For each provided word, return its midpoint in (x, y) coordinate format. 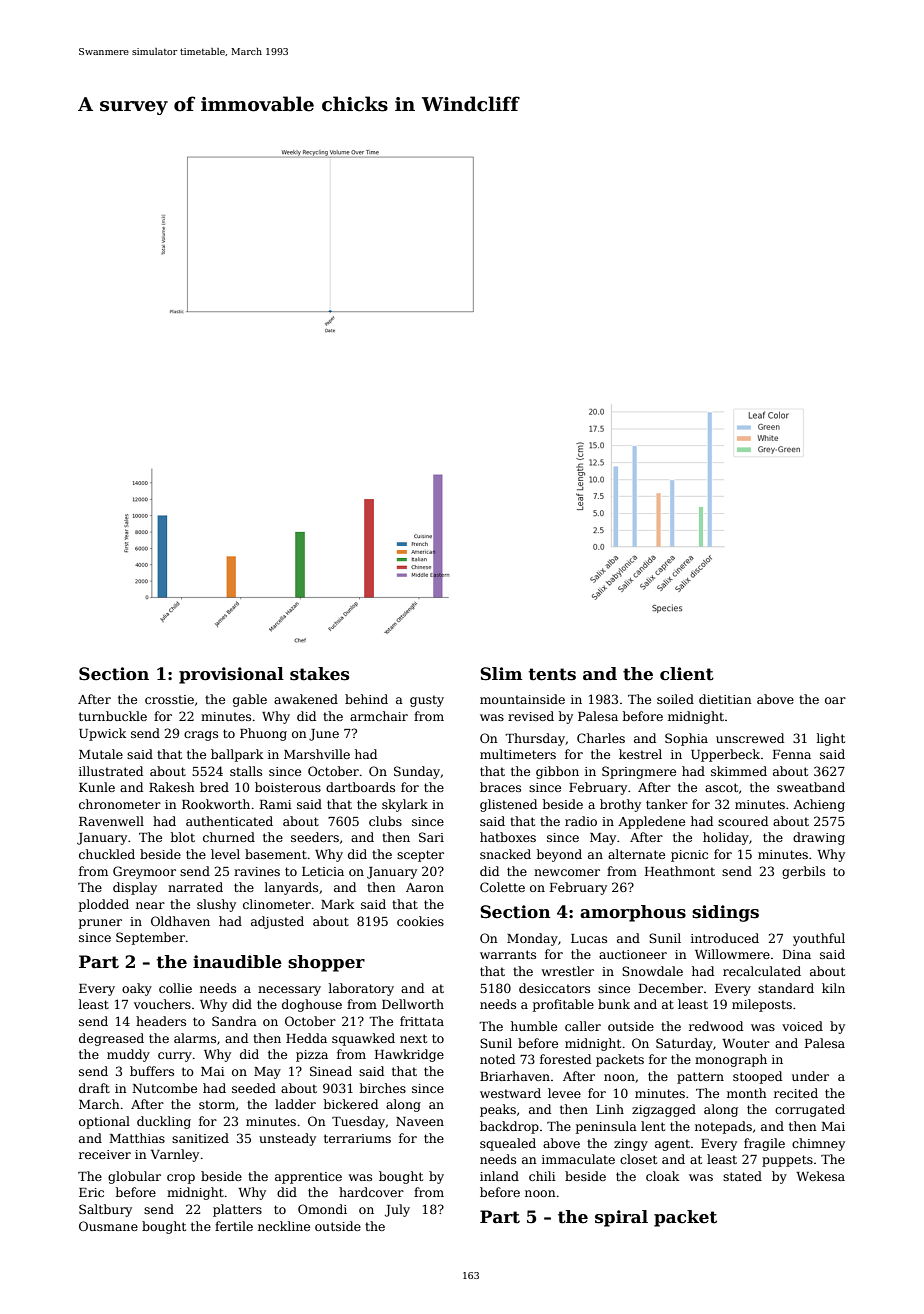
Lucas (589, 938)
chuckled (107, 854)
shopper (326, 963)
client (687, 674)
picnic (689, 856)
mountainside (522, 699)
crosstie (169, 699)
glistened (508, 805)
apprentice (308, 1178)
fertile (234, 1226)
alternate (636, 854)
